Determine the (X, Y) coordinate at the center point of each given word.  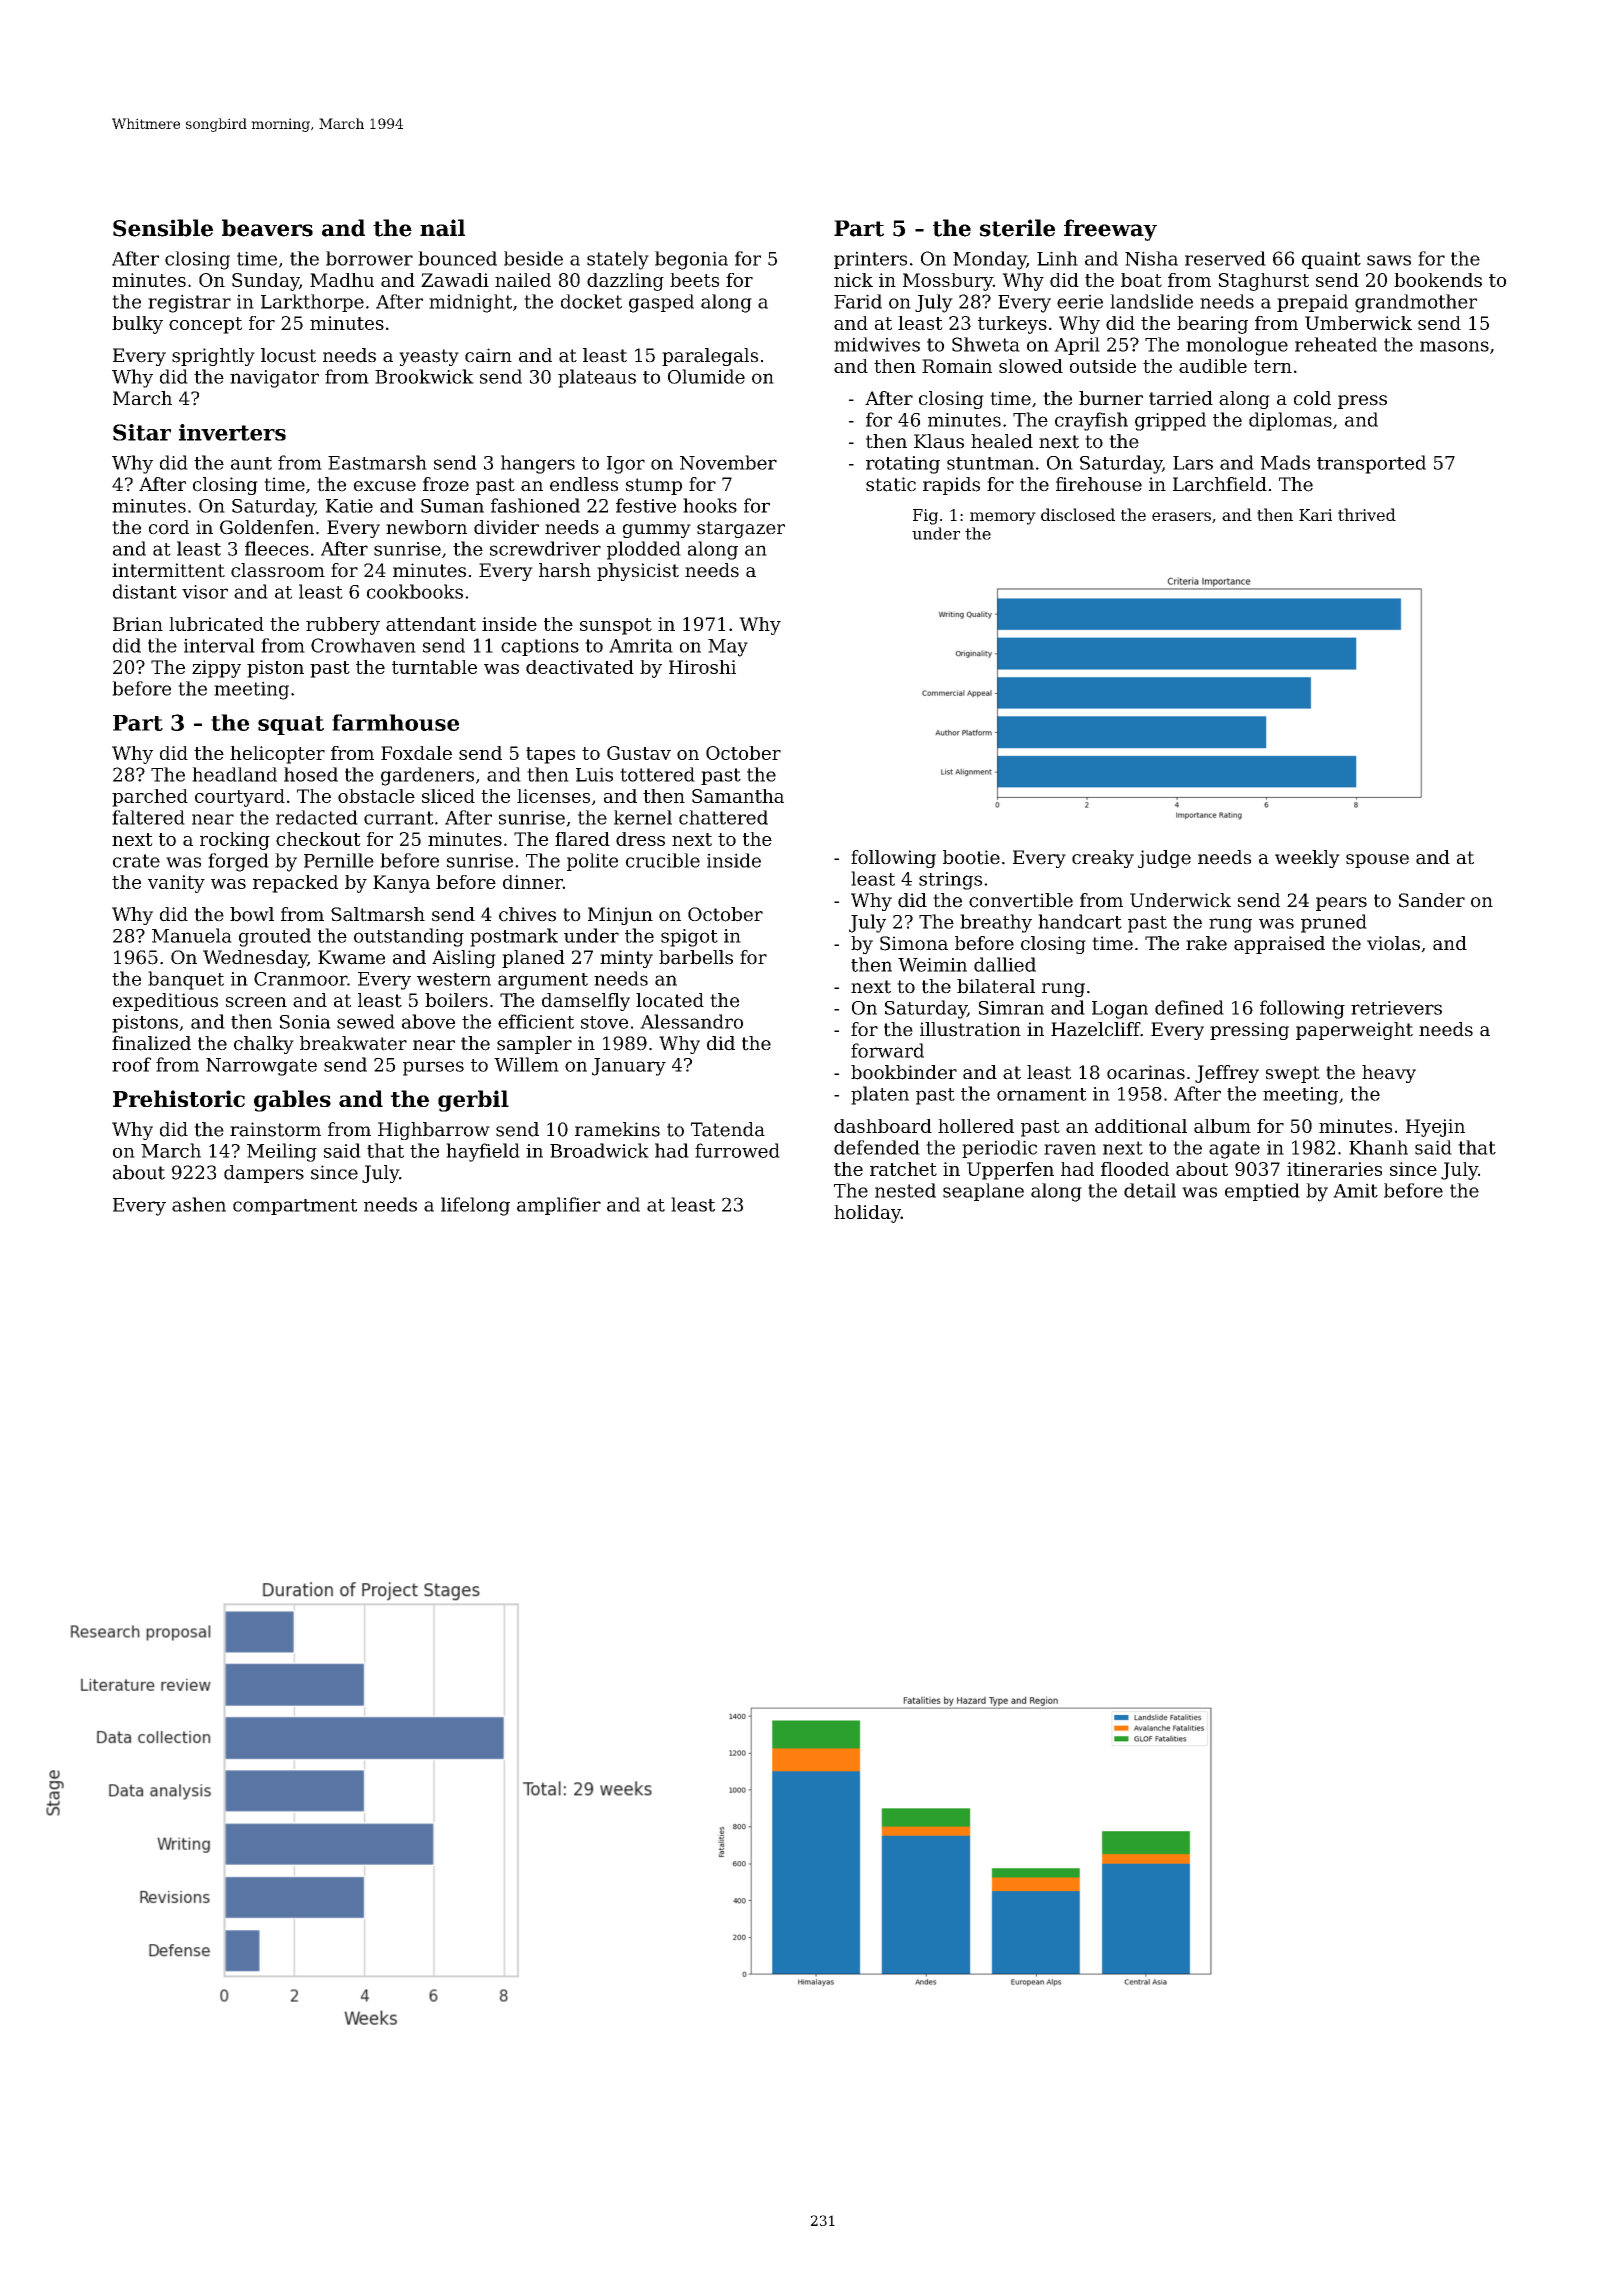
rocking (235, 841)
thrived (1367, 514)
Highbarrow (434, 1131)
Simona (914, 943)
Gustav (639, 753)
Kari (1315, 515)
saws (1389, 260)
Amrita (641, 645)
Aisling (464, 959)
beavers (267, 228)
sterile (1017, 228)
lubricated (216, 624)
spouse (1377, 861)
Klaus (939, 441)
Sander (1432, 900)
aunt (251, 463)
